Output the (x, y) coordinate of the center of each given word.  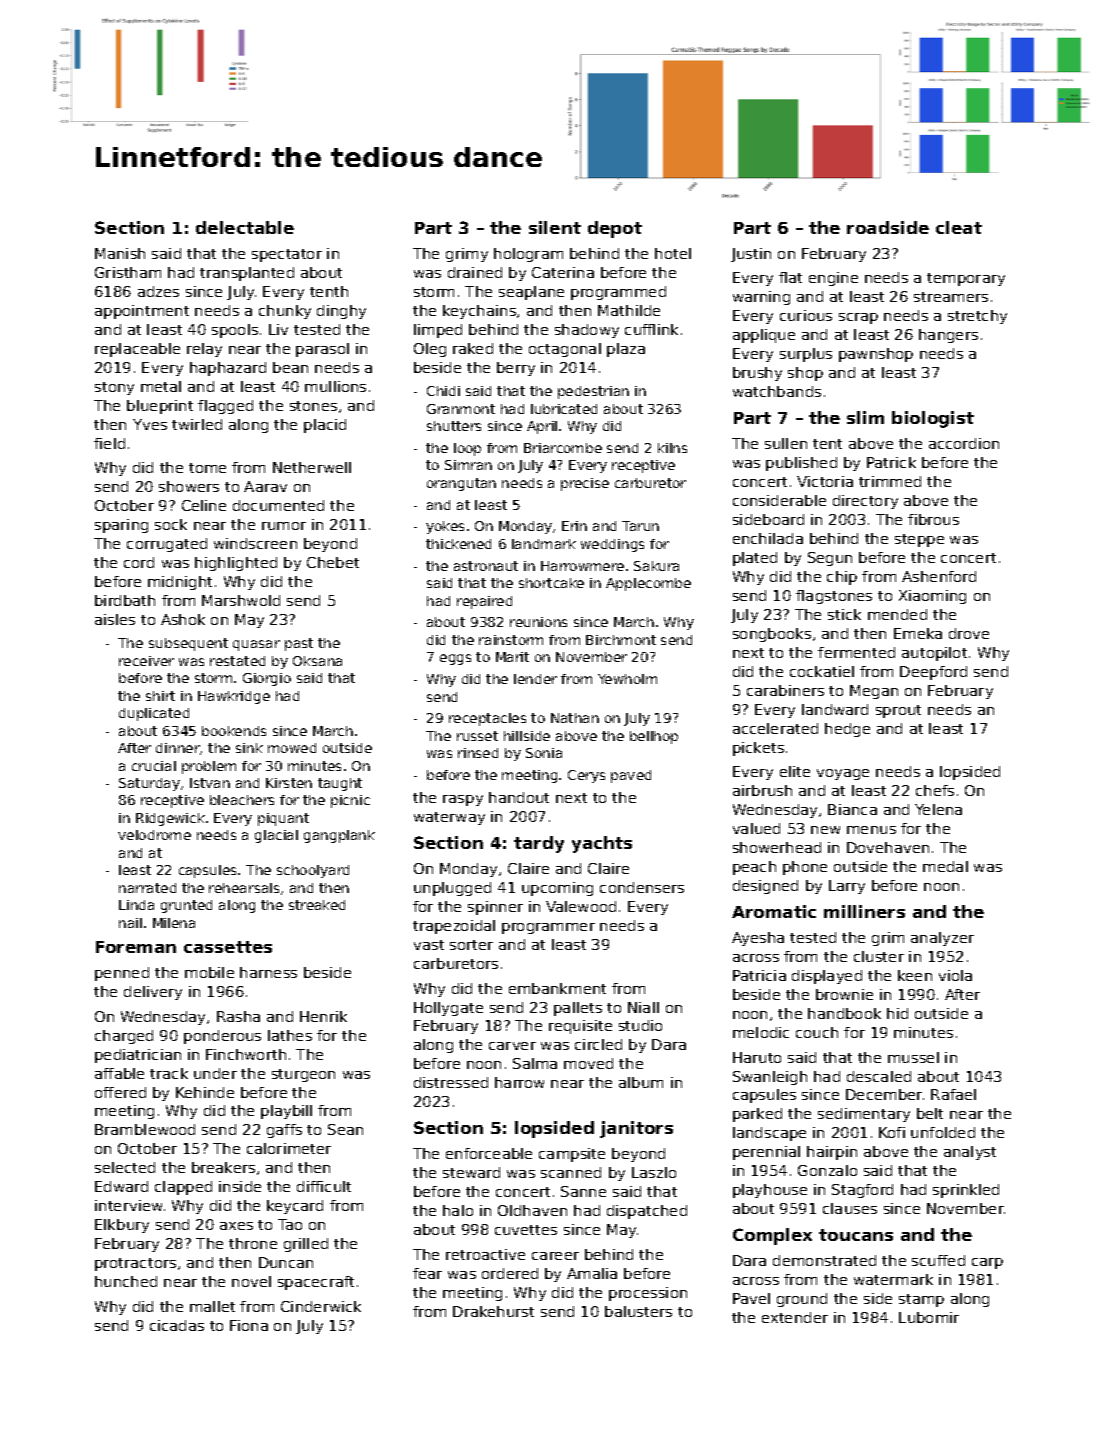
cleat (959, 227)
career (555, 1256)
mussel (913, 1057)
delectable (245, 227)
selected (125, 1167)
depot (615, 229)
